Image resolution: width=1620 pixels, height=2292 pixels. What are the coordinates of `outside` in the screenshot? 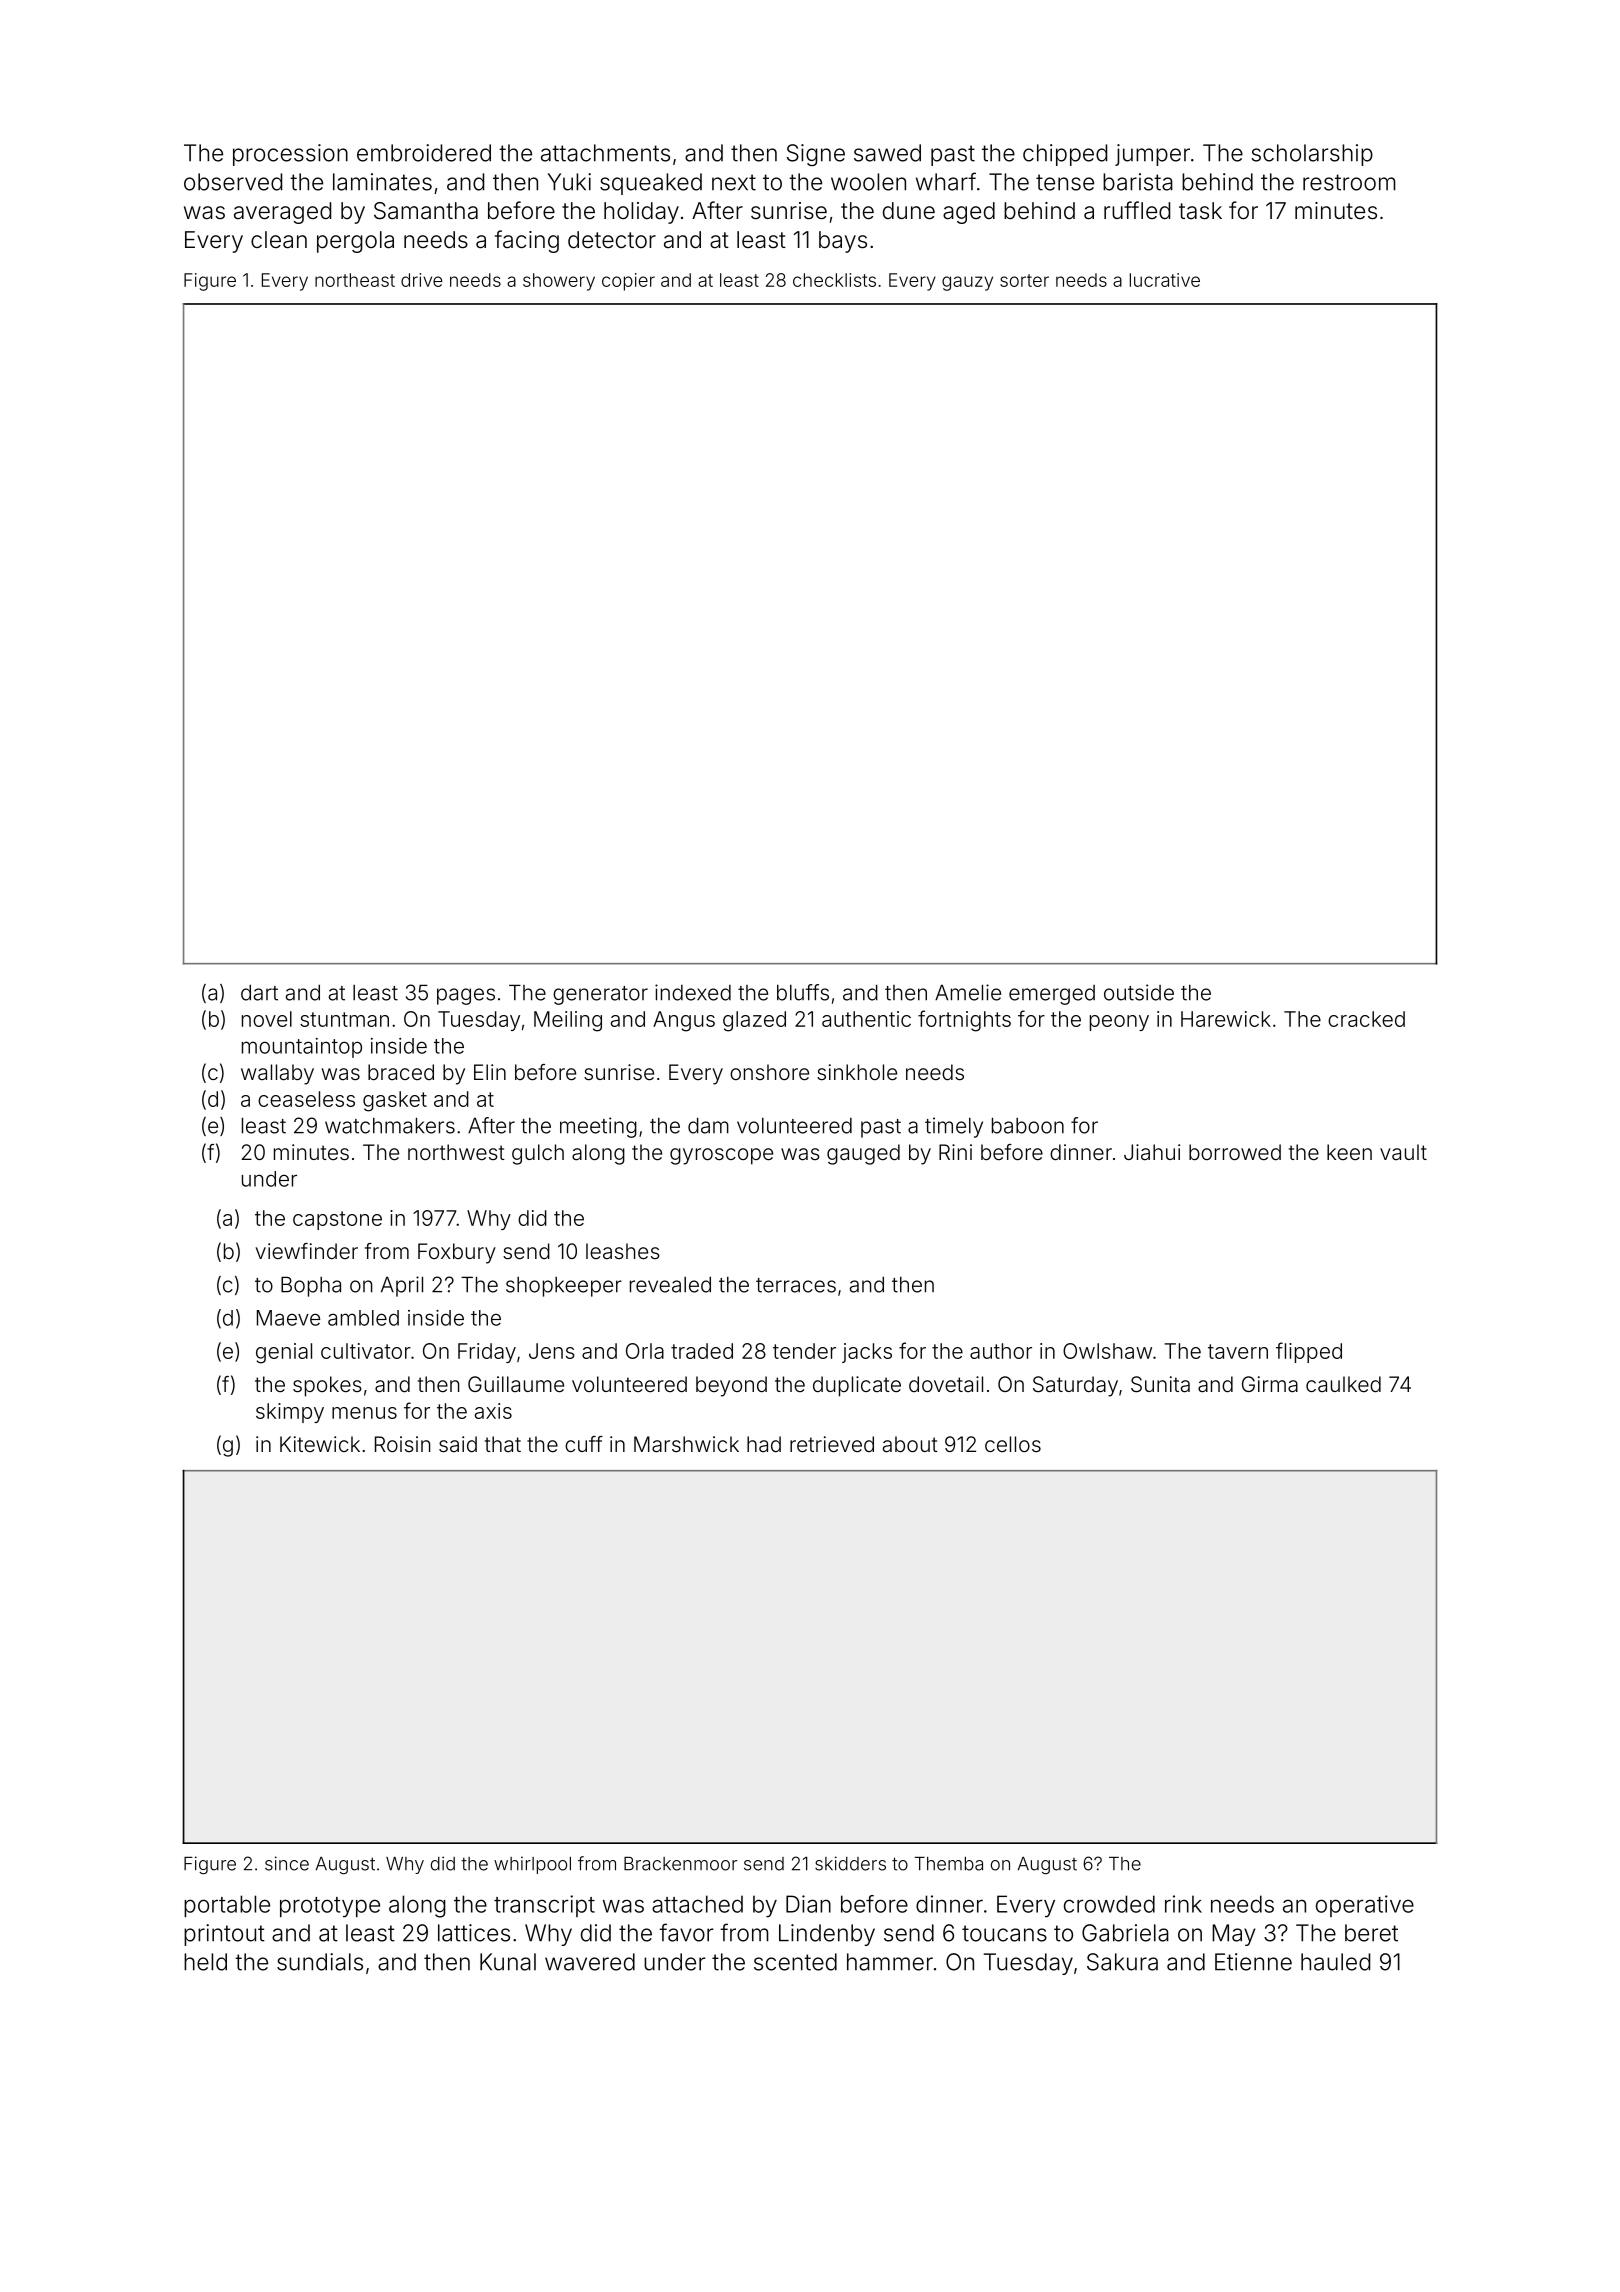 It's located at (1139, 992).
